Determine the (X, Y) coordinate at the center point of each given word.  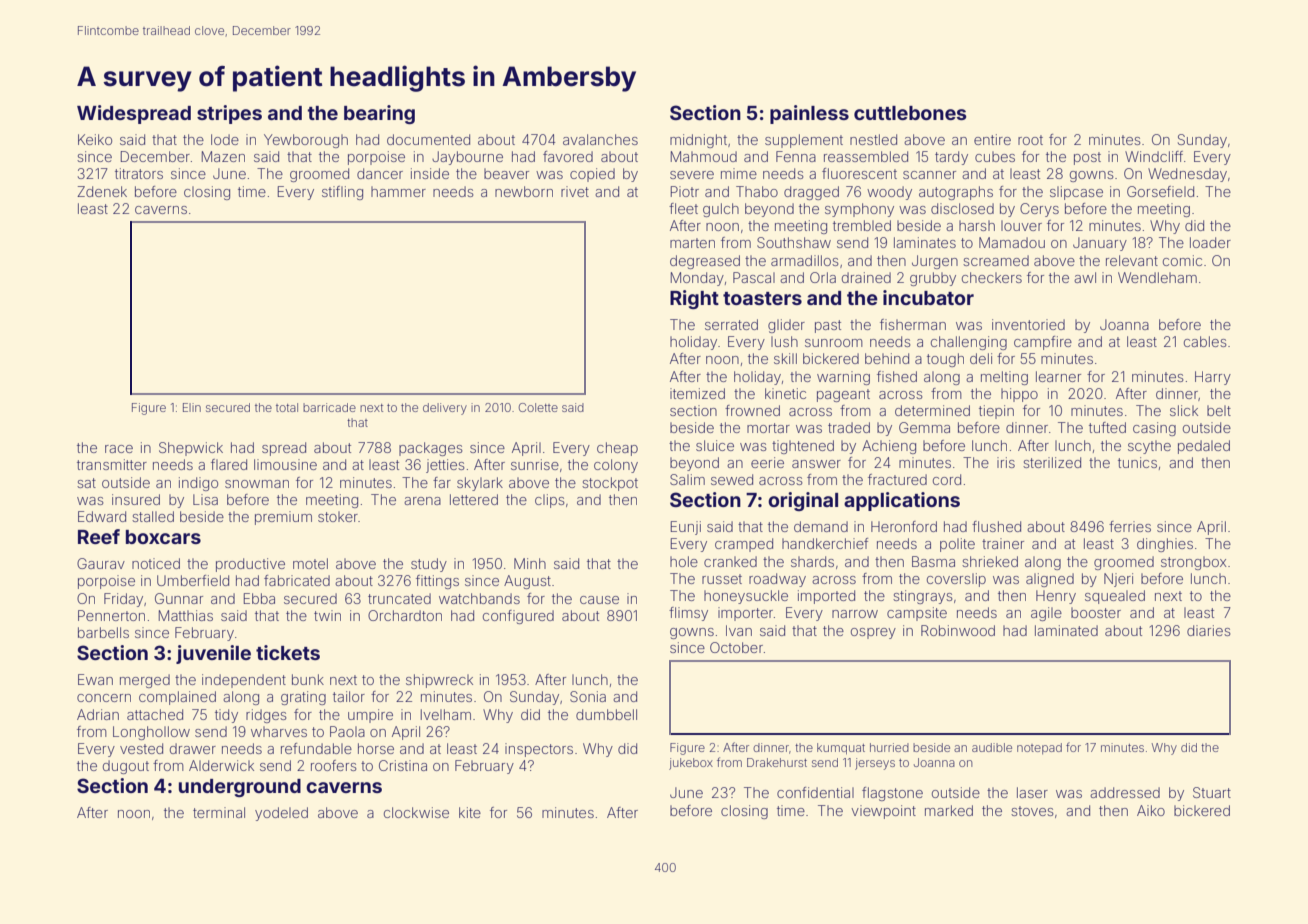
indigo (198, 484)
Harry (1213, 378)
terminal (219, 812)
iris (1006, 462)
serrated (731, 324)
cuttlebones (910, 113)
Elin (192, 407)
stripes (229, 114)
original (803, 501)
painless (809, 114)
